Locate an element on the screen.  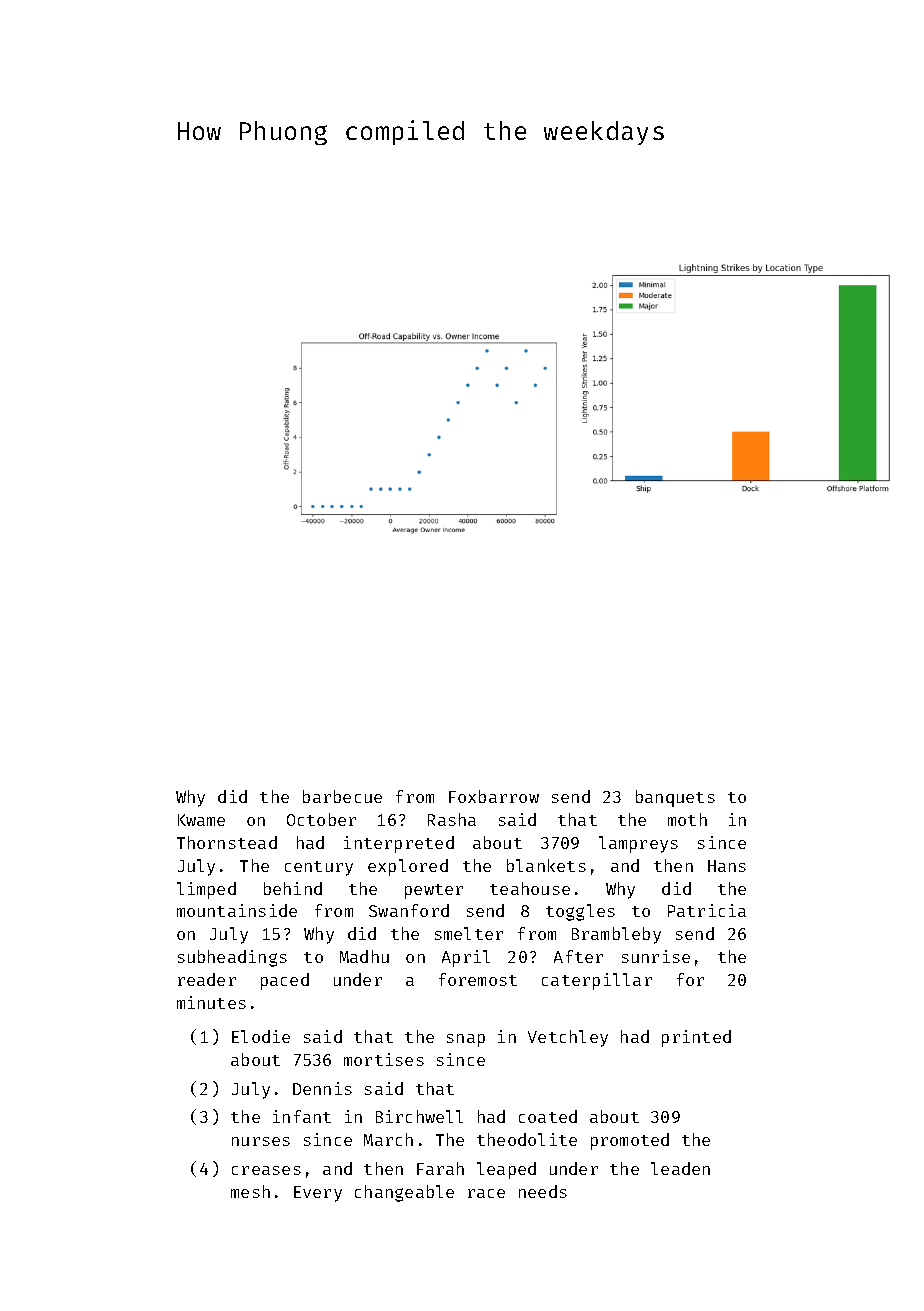
printed is located at coordinates (696, 1038).
